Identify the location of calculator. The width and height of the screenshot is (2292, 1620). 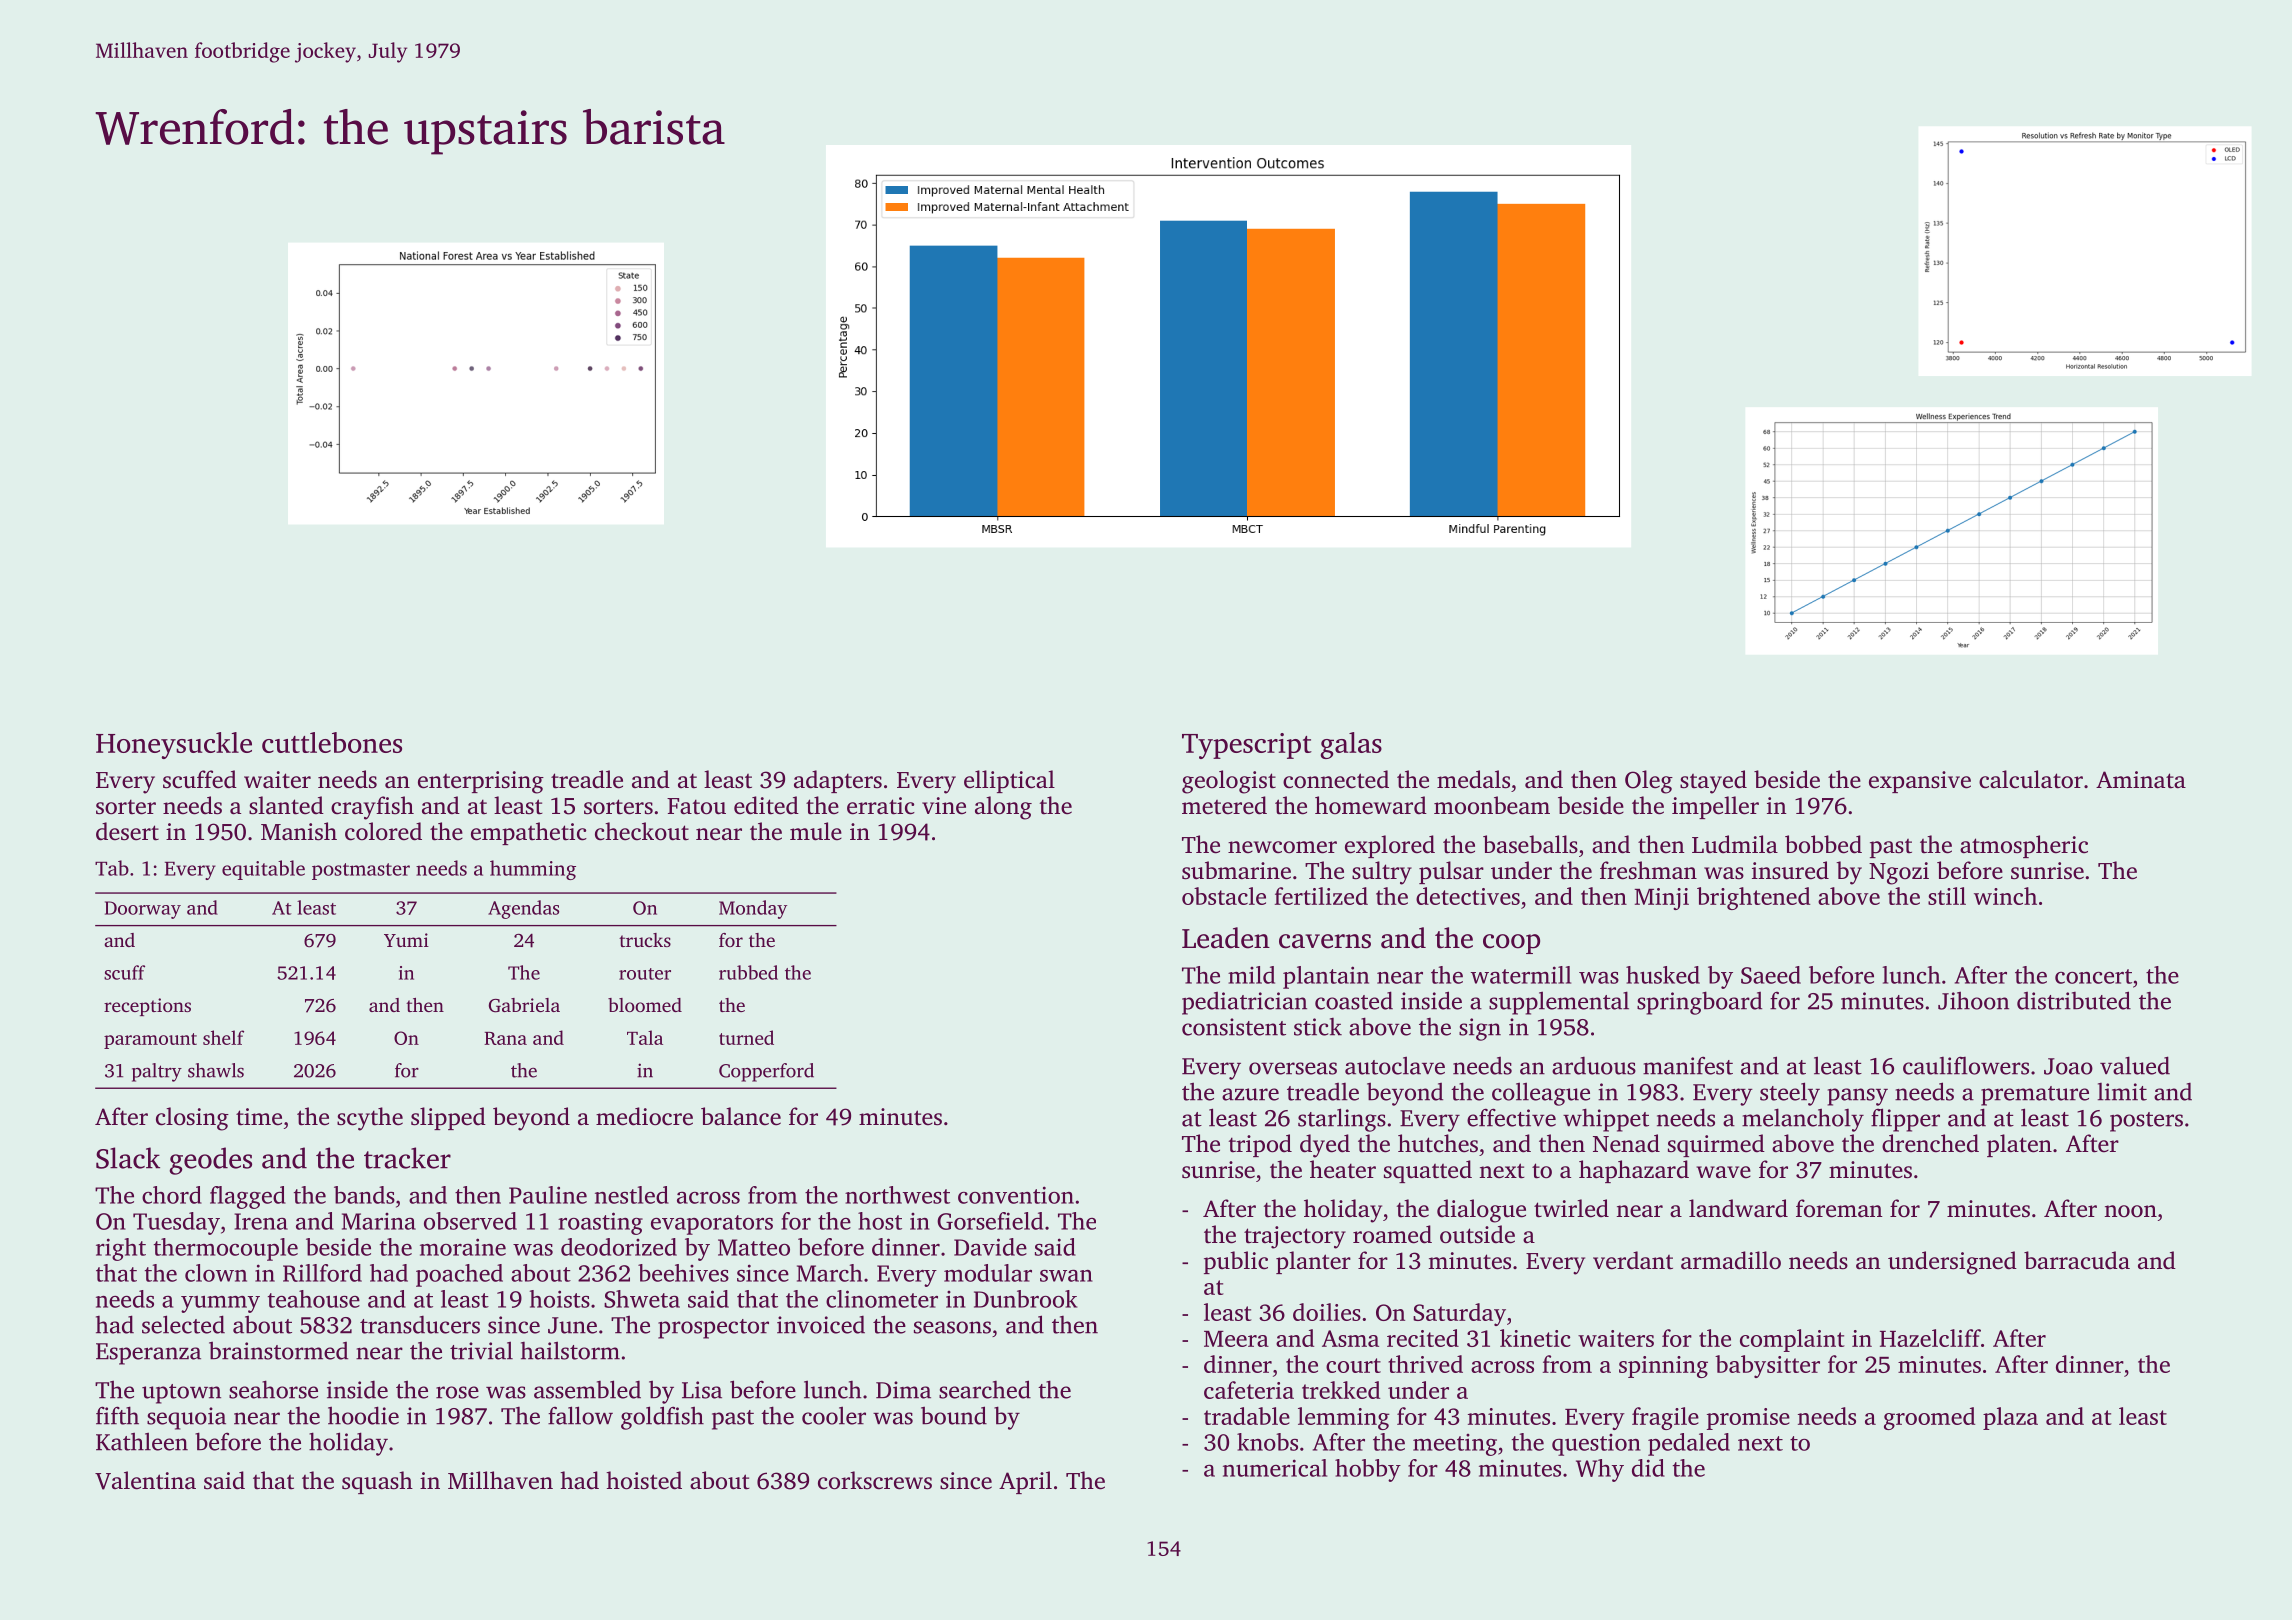
(2031, 779).
